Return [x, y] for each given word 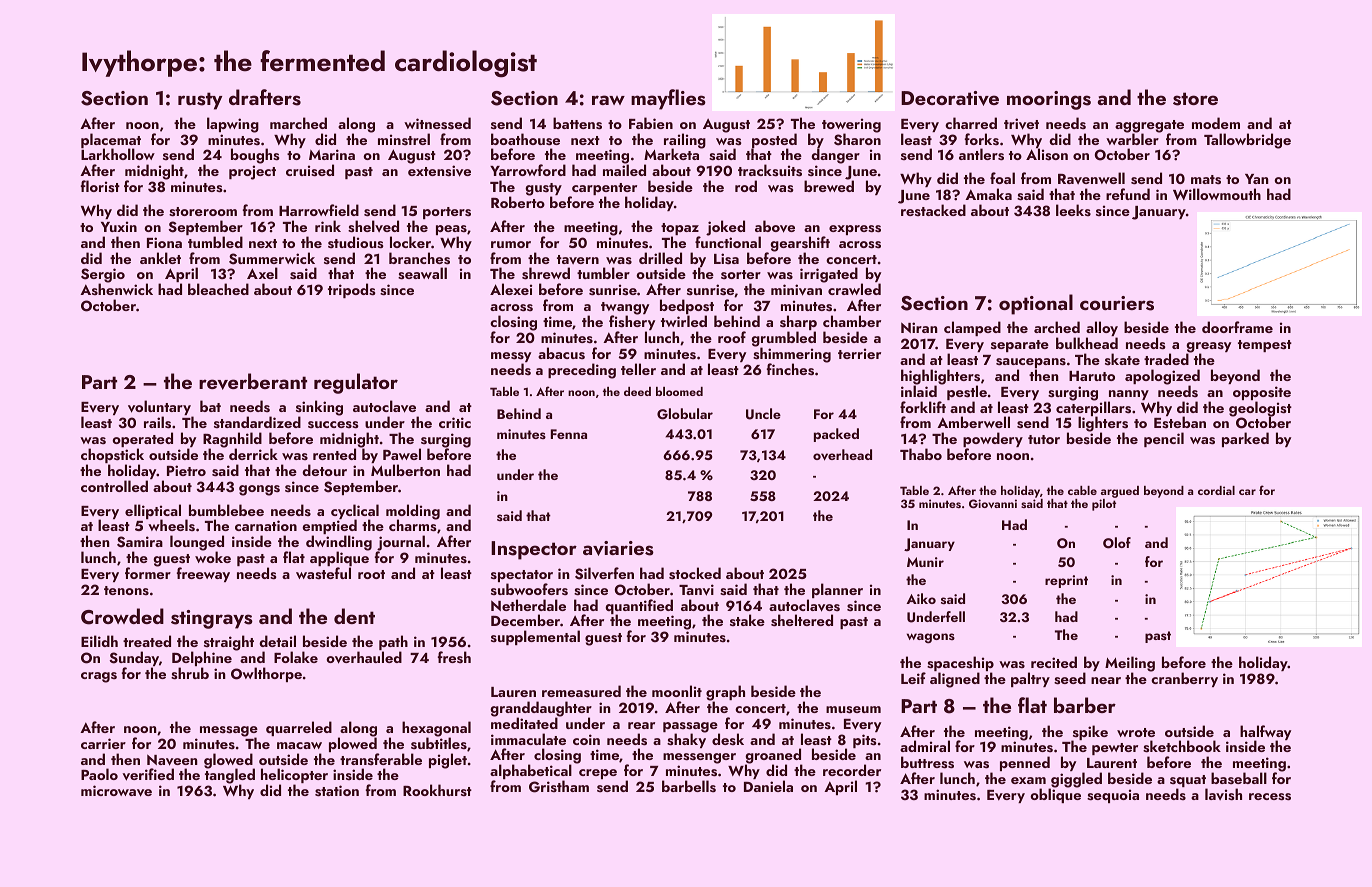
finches [790, 369]
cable [1082, 490]
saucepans [1031, 363]
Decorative [950, 98]
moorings [1049, 100]
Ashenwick [116, 289]
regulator [356, 383]
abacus [561, 353]
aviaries [618, 548]
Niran [919, 327]
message [229, 731]
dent [354, 616]
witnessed [437, 123]
